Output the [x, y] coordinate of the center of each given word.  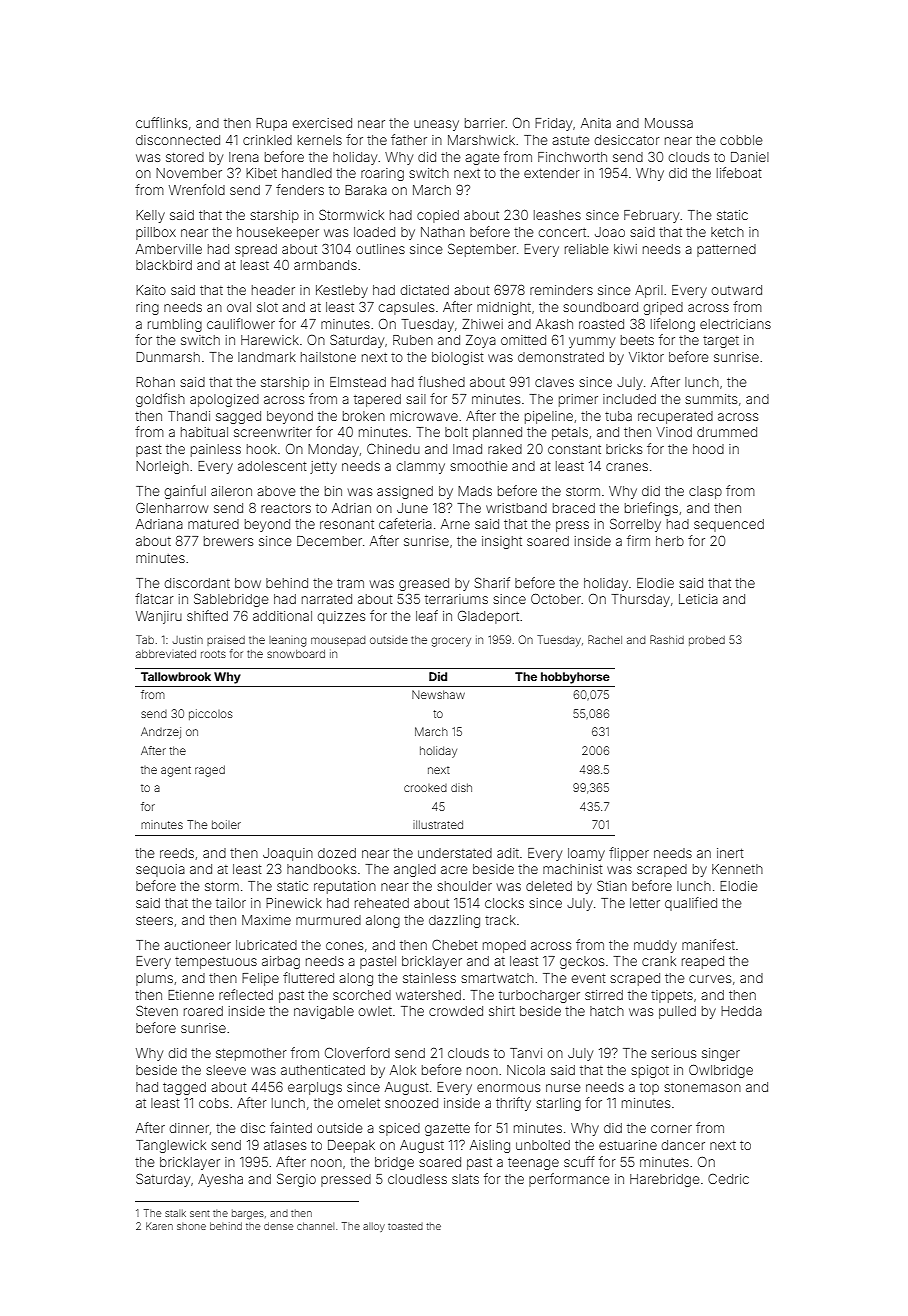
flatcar [154, 598]
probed [707, 641]
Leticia [698, 599]
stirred [604, 995]
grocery [451, 642]
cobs [214, 1103]
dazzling [454, 921]
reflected [246, 994]
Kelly [150, 216]
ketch [727, 232]
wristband [516, 508]
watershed [428, 995]
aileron [231, 491]
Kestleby [342, 291]
